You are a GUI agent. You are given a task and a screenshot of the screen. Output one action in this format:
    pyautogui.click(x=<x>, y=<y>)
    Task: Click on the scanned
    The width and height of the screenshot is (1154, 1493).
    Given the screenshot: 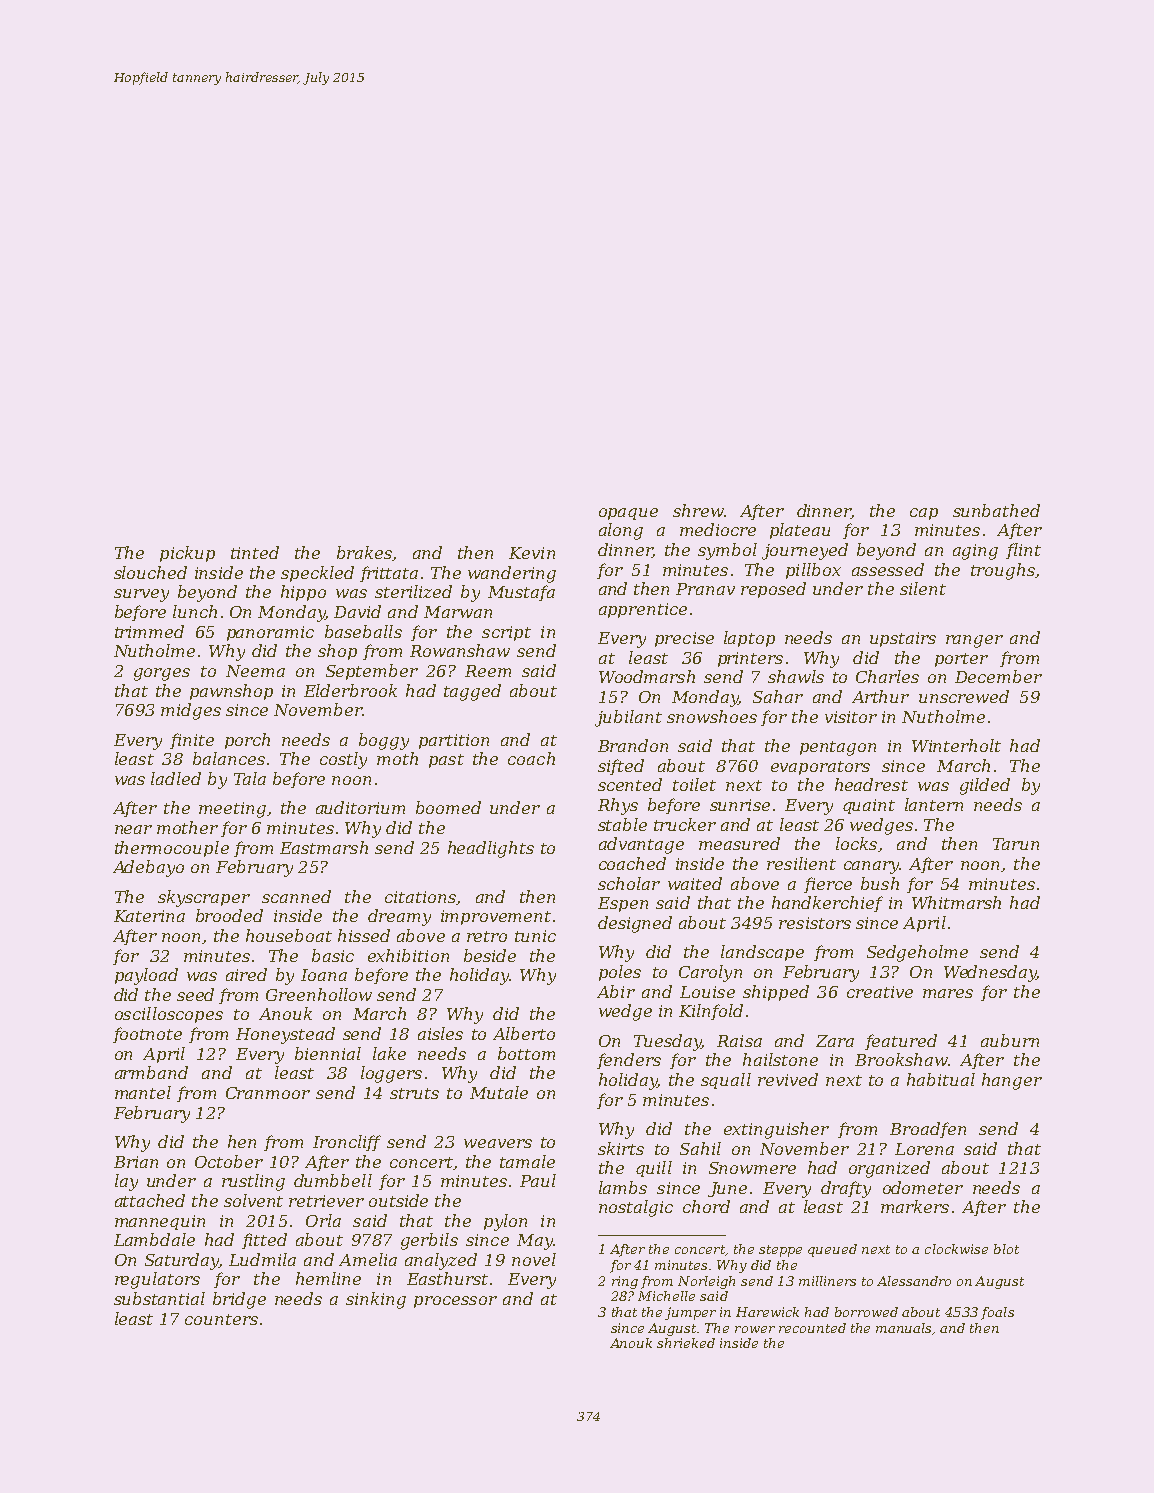 What is the action you would take?
    pyautogui.click(x=296, y=896)
